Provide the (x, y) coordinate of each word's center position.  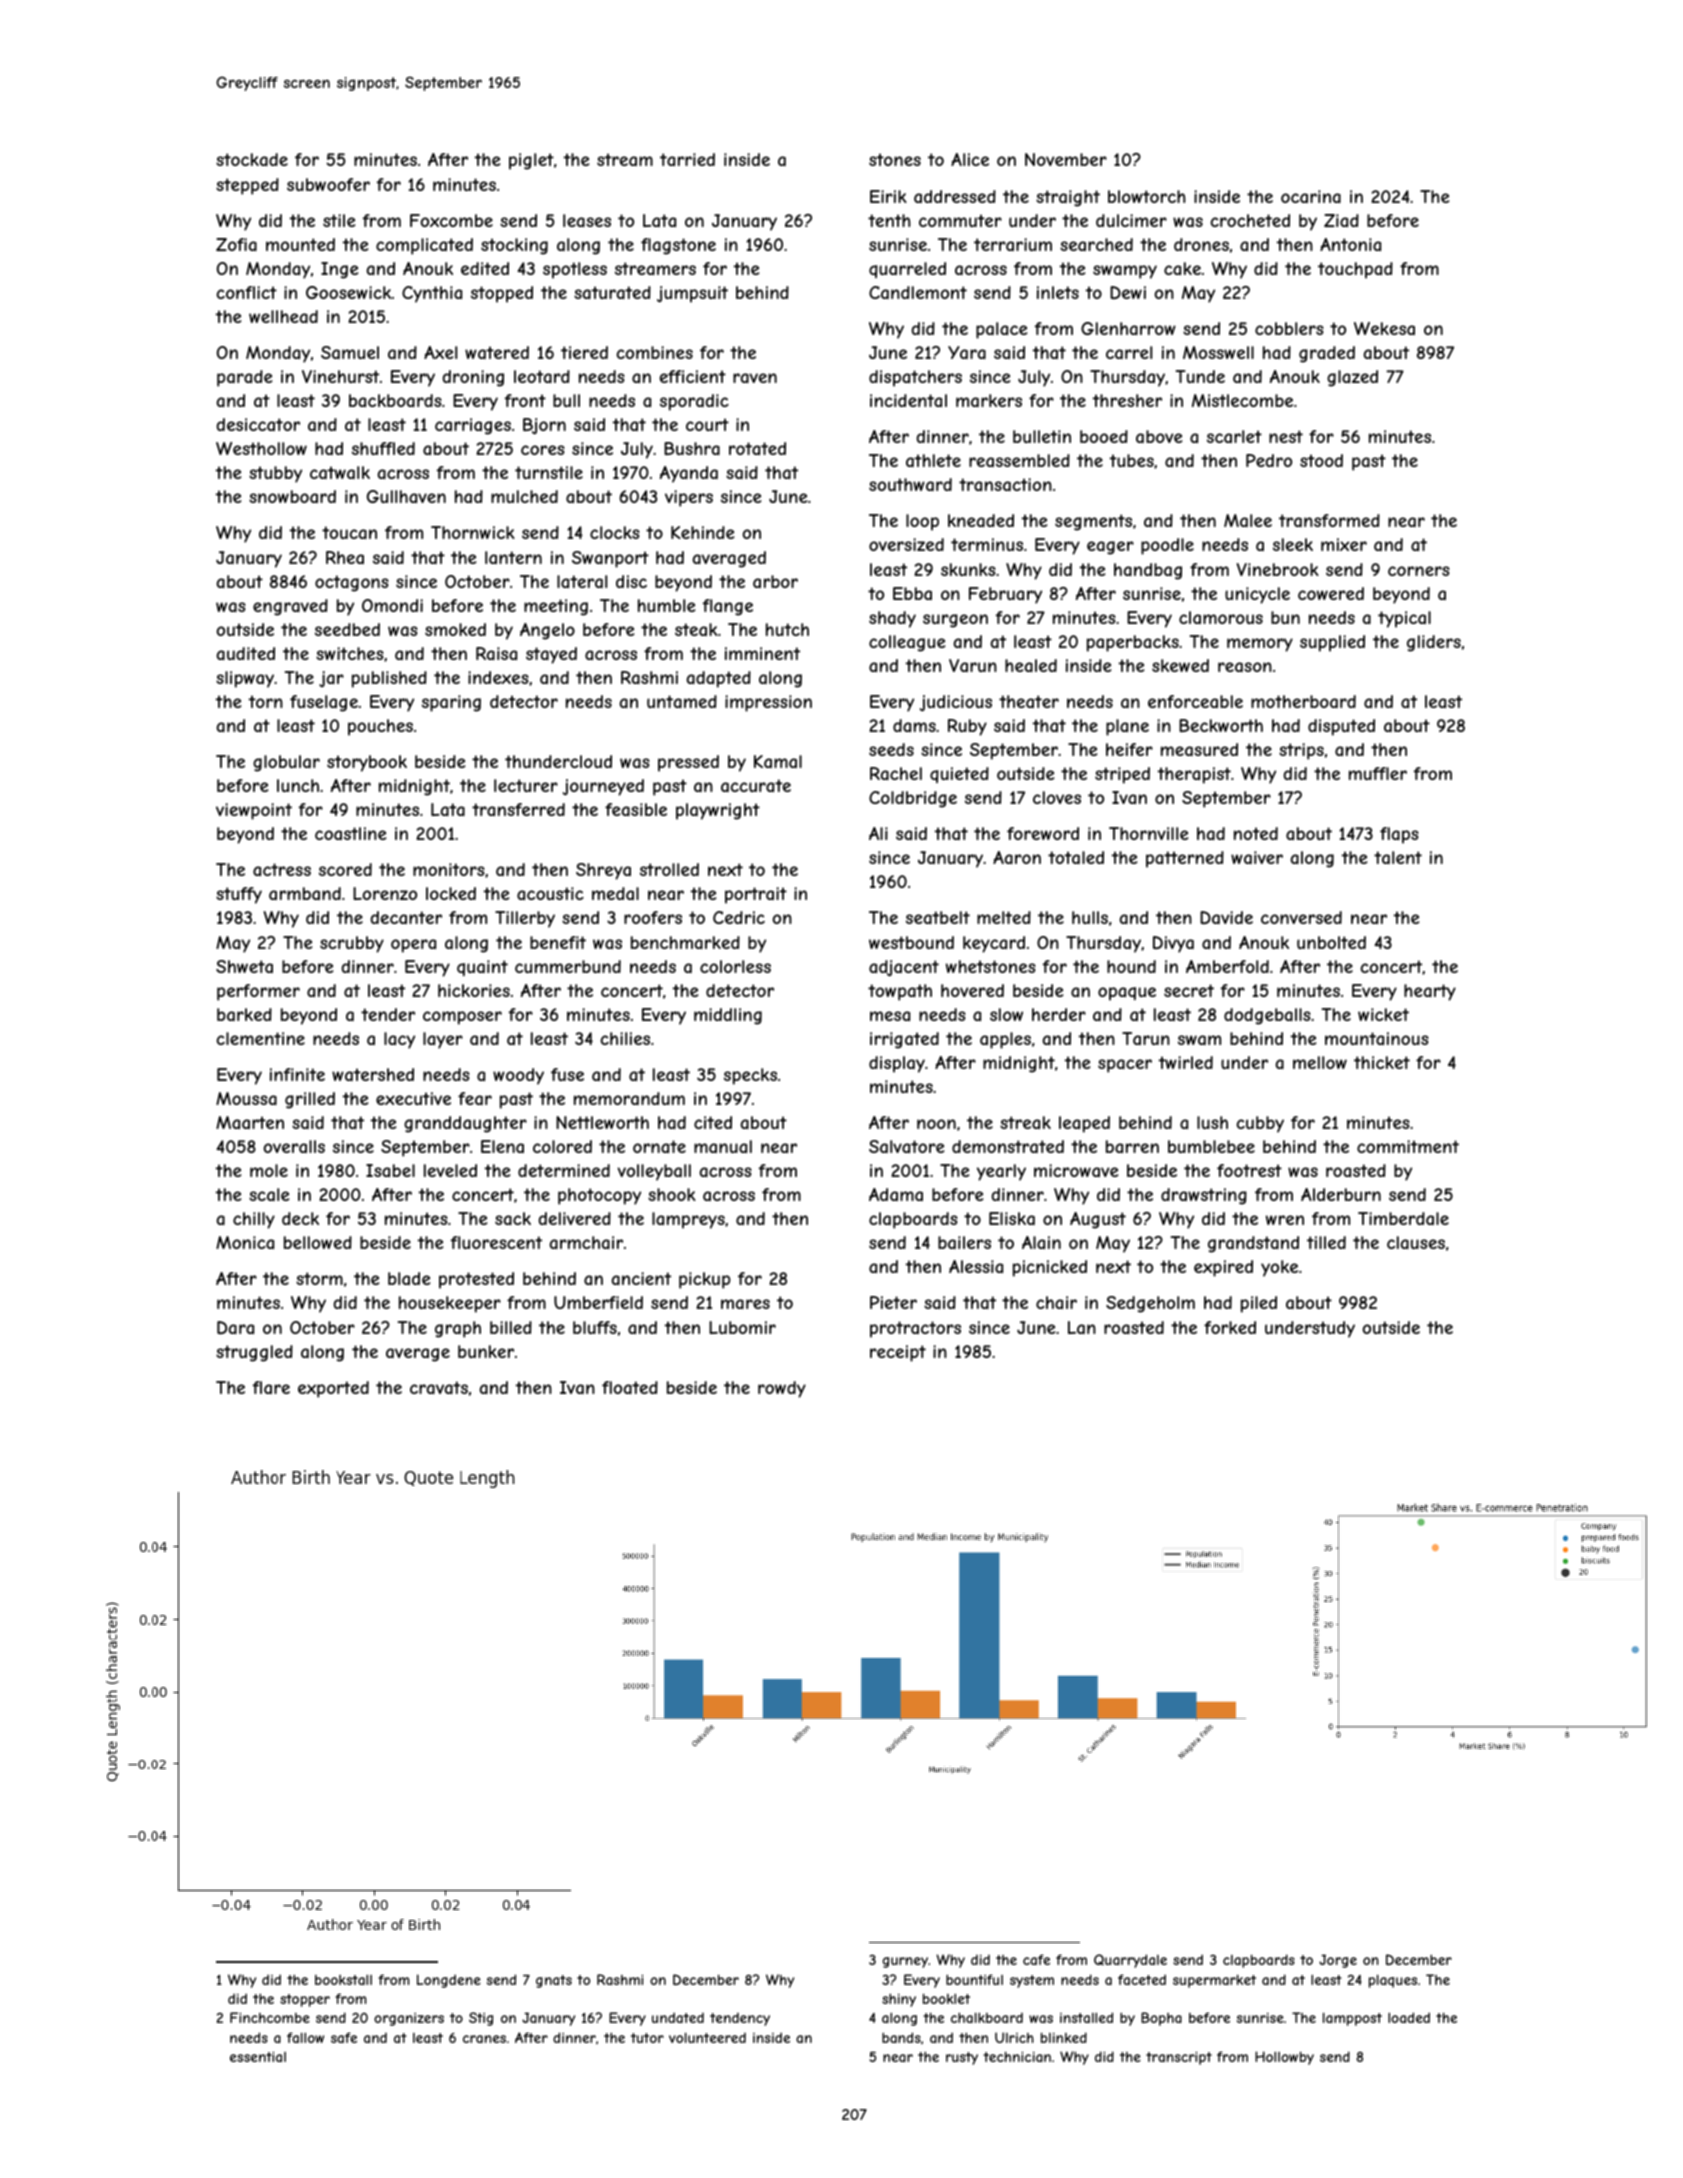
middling (728, 1016)
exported (333, 1389)
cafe (1036, 1959)
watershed (373, 1074)
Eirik (888, 196)
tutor (647, 2038)
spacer (1125, 1066)
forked (1230, 1327)
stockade (252, 159)
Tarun (1146, 1038)
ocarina (1311, 196)
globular (286, 763)
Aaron (1017, 857)
